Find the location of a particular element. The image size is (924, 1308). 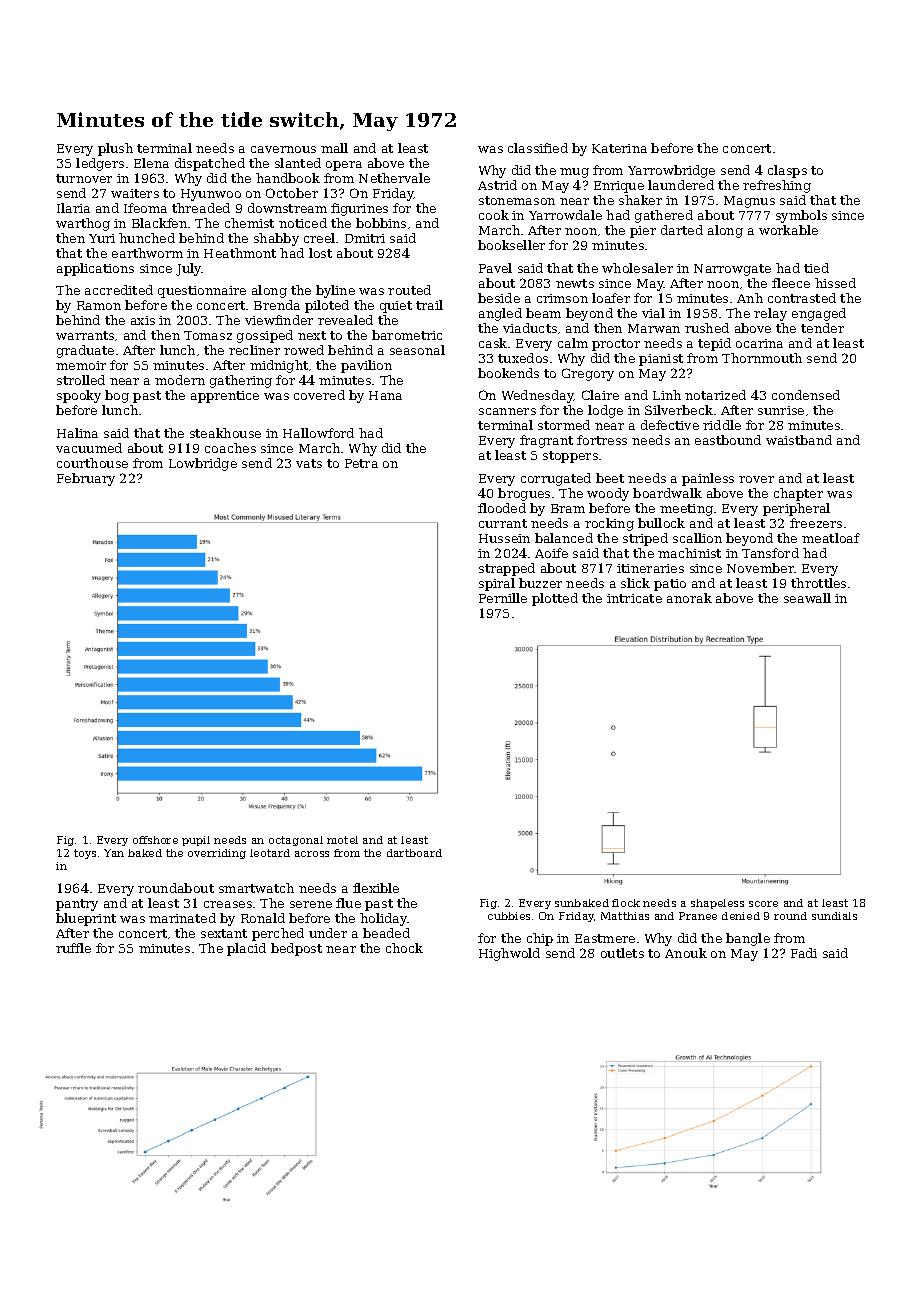

Anh is located at coordinates (750, 298).
